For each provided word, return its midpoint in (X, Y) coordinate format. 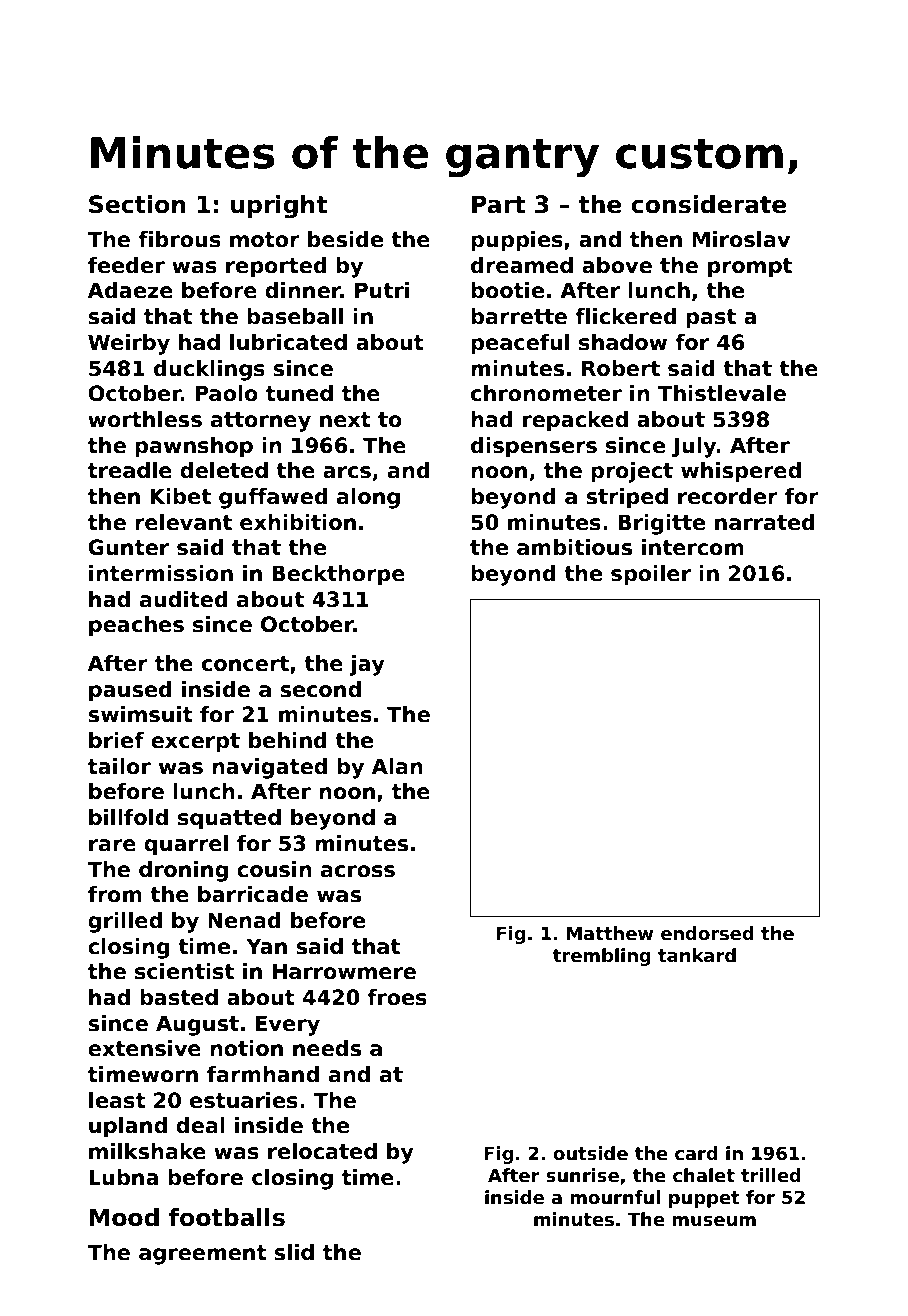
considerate (709, 204)
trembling (602, 957)
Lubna (123, 1177)
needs (327, 1048)
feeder (126, 265)
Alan (397, 766)
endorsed (707, 933)
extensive (144, 1048)
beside (345, 239)
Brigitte (661, 524)
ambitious (574, 547)
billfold (128, 817)
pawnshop (194, 447)
